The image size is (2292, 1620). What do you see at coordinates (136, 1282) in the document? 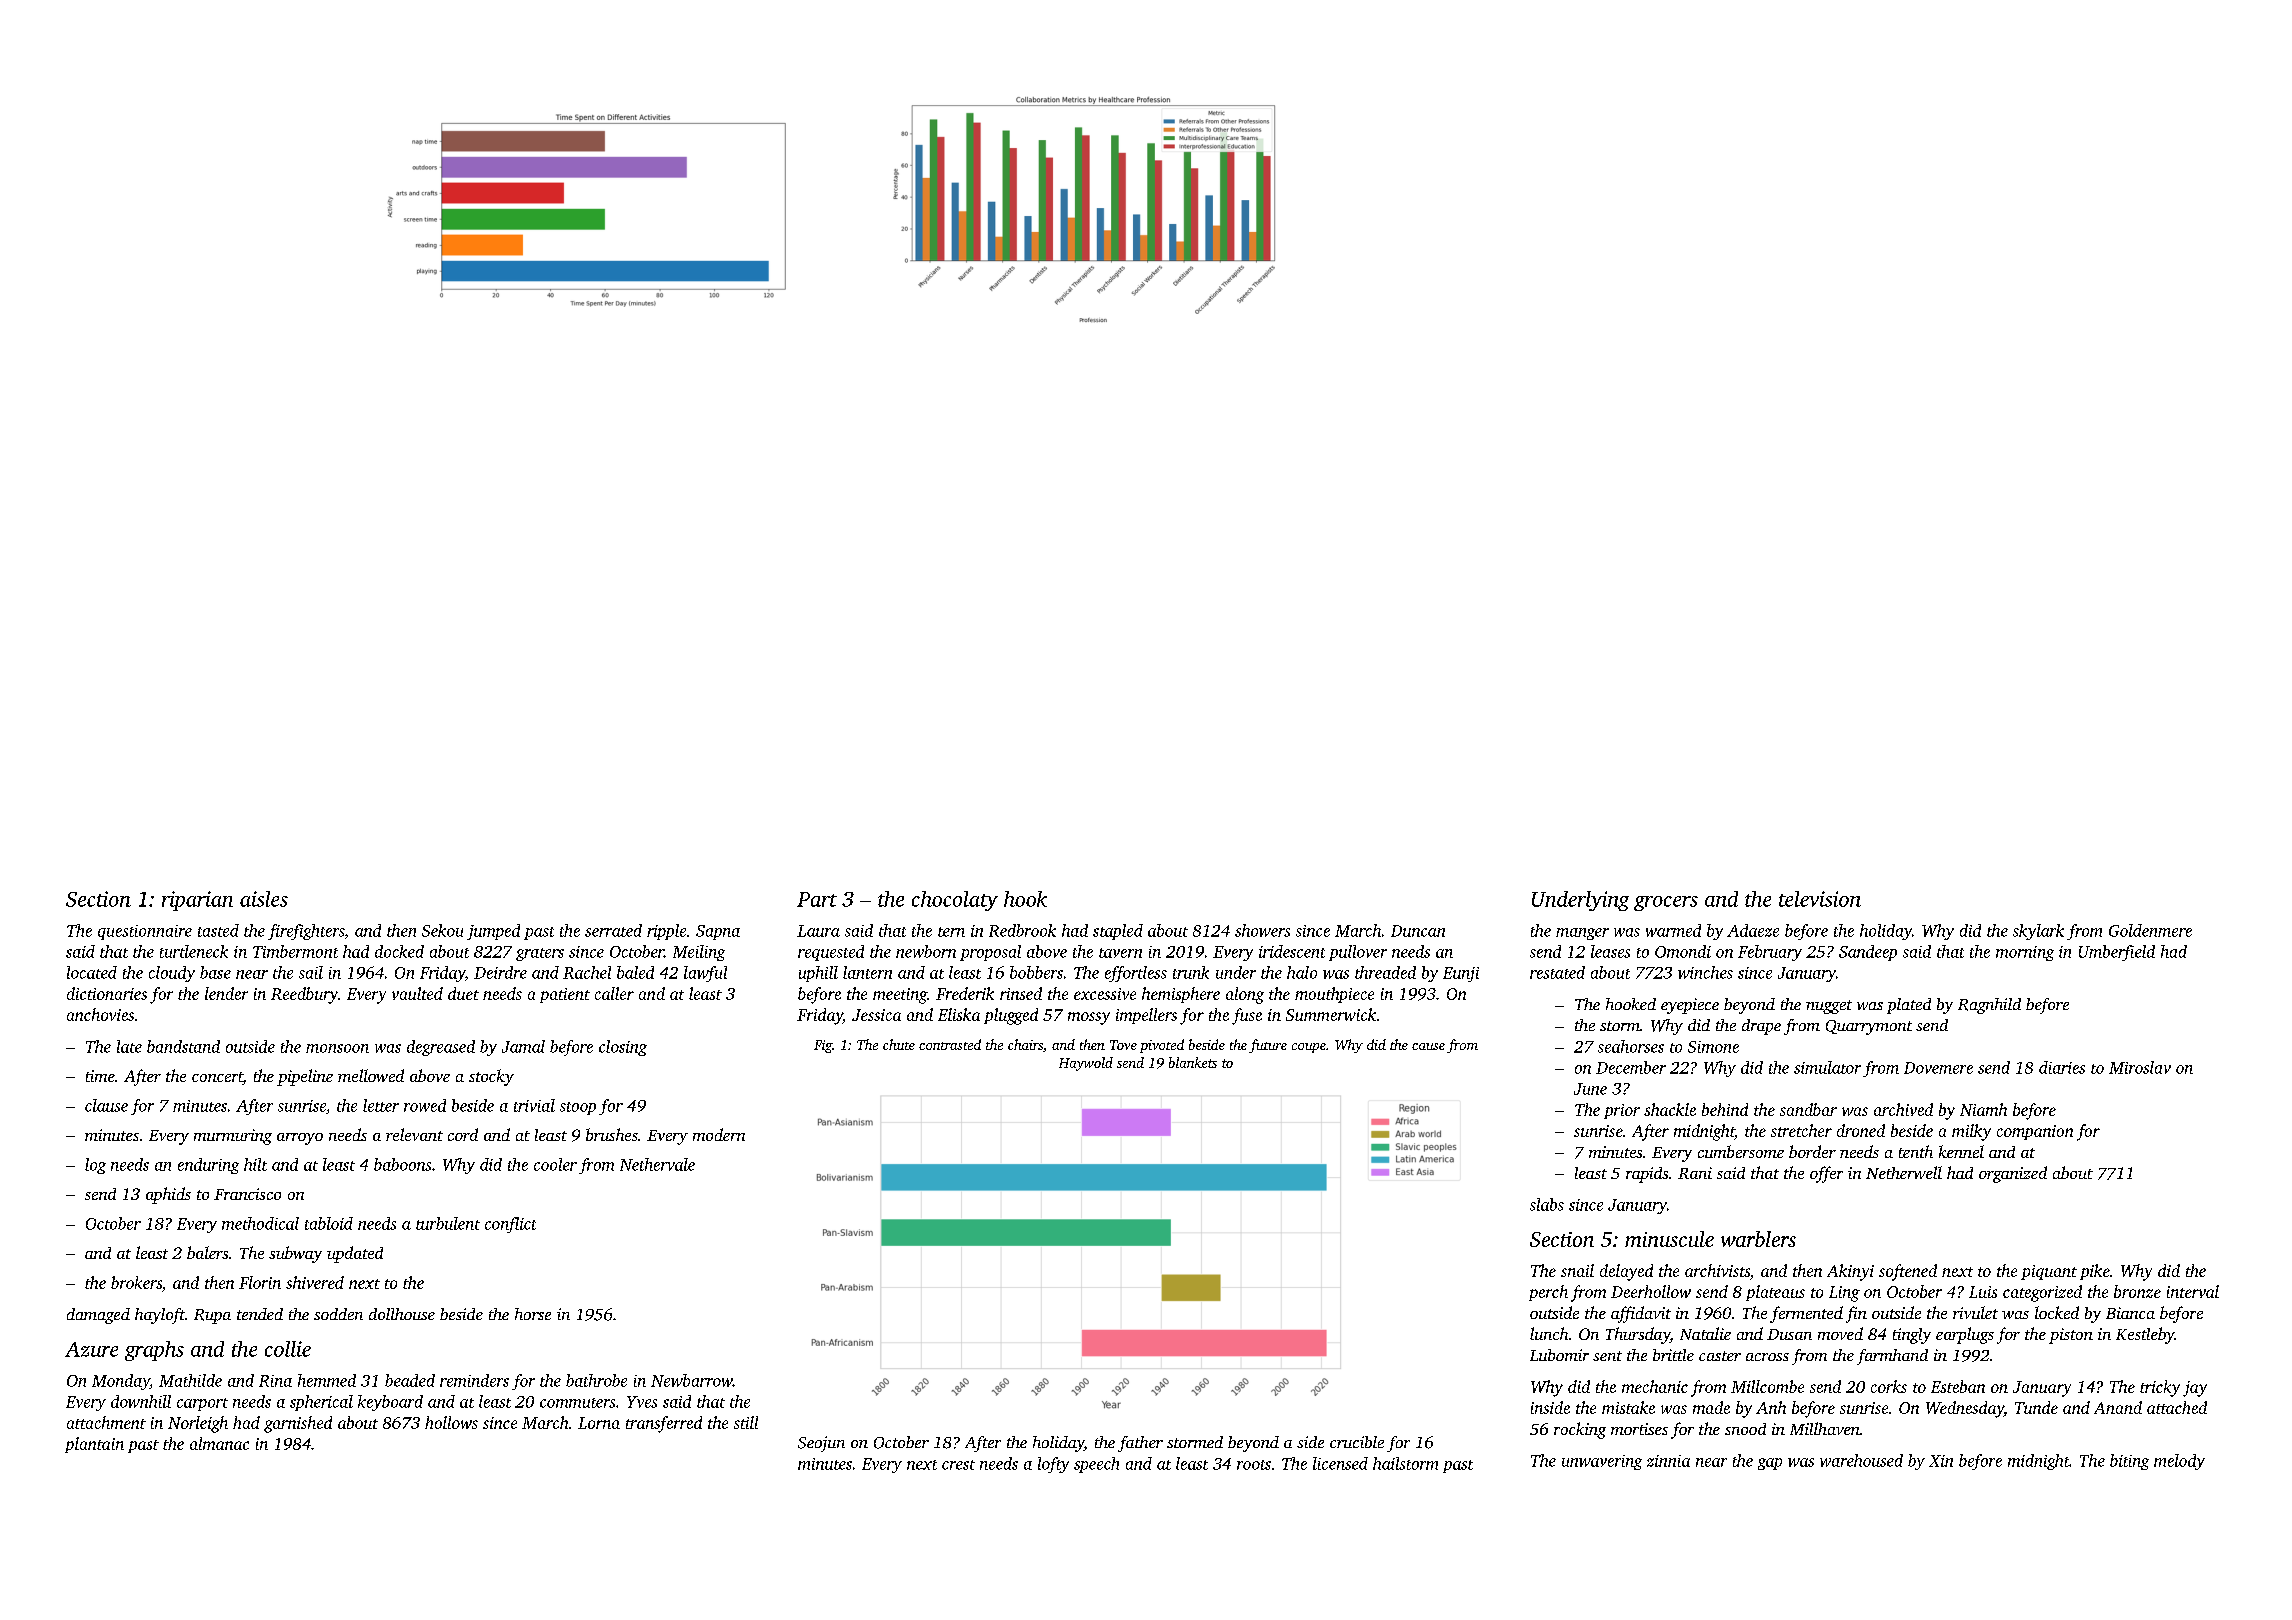
I see `brokers` at bounding box center [136, 1282].
